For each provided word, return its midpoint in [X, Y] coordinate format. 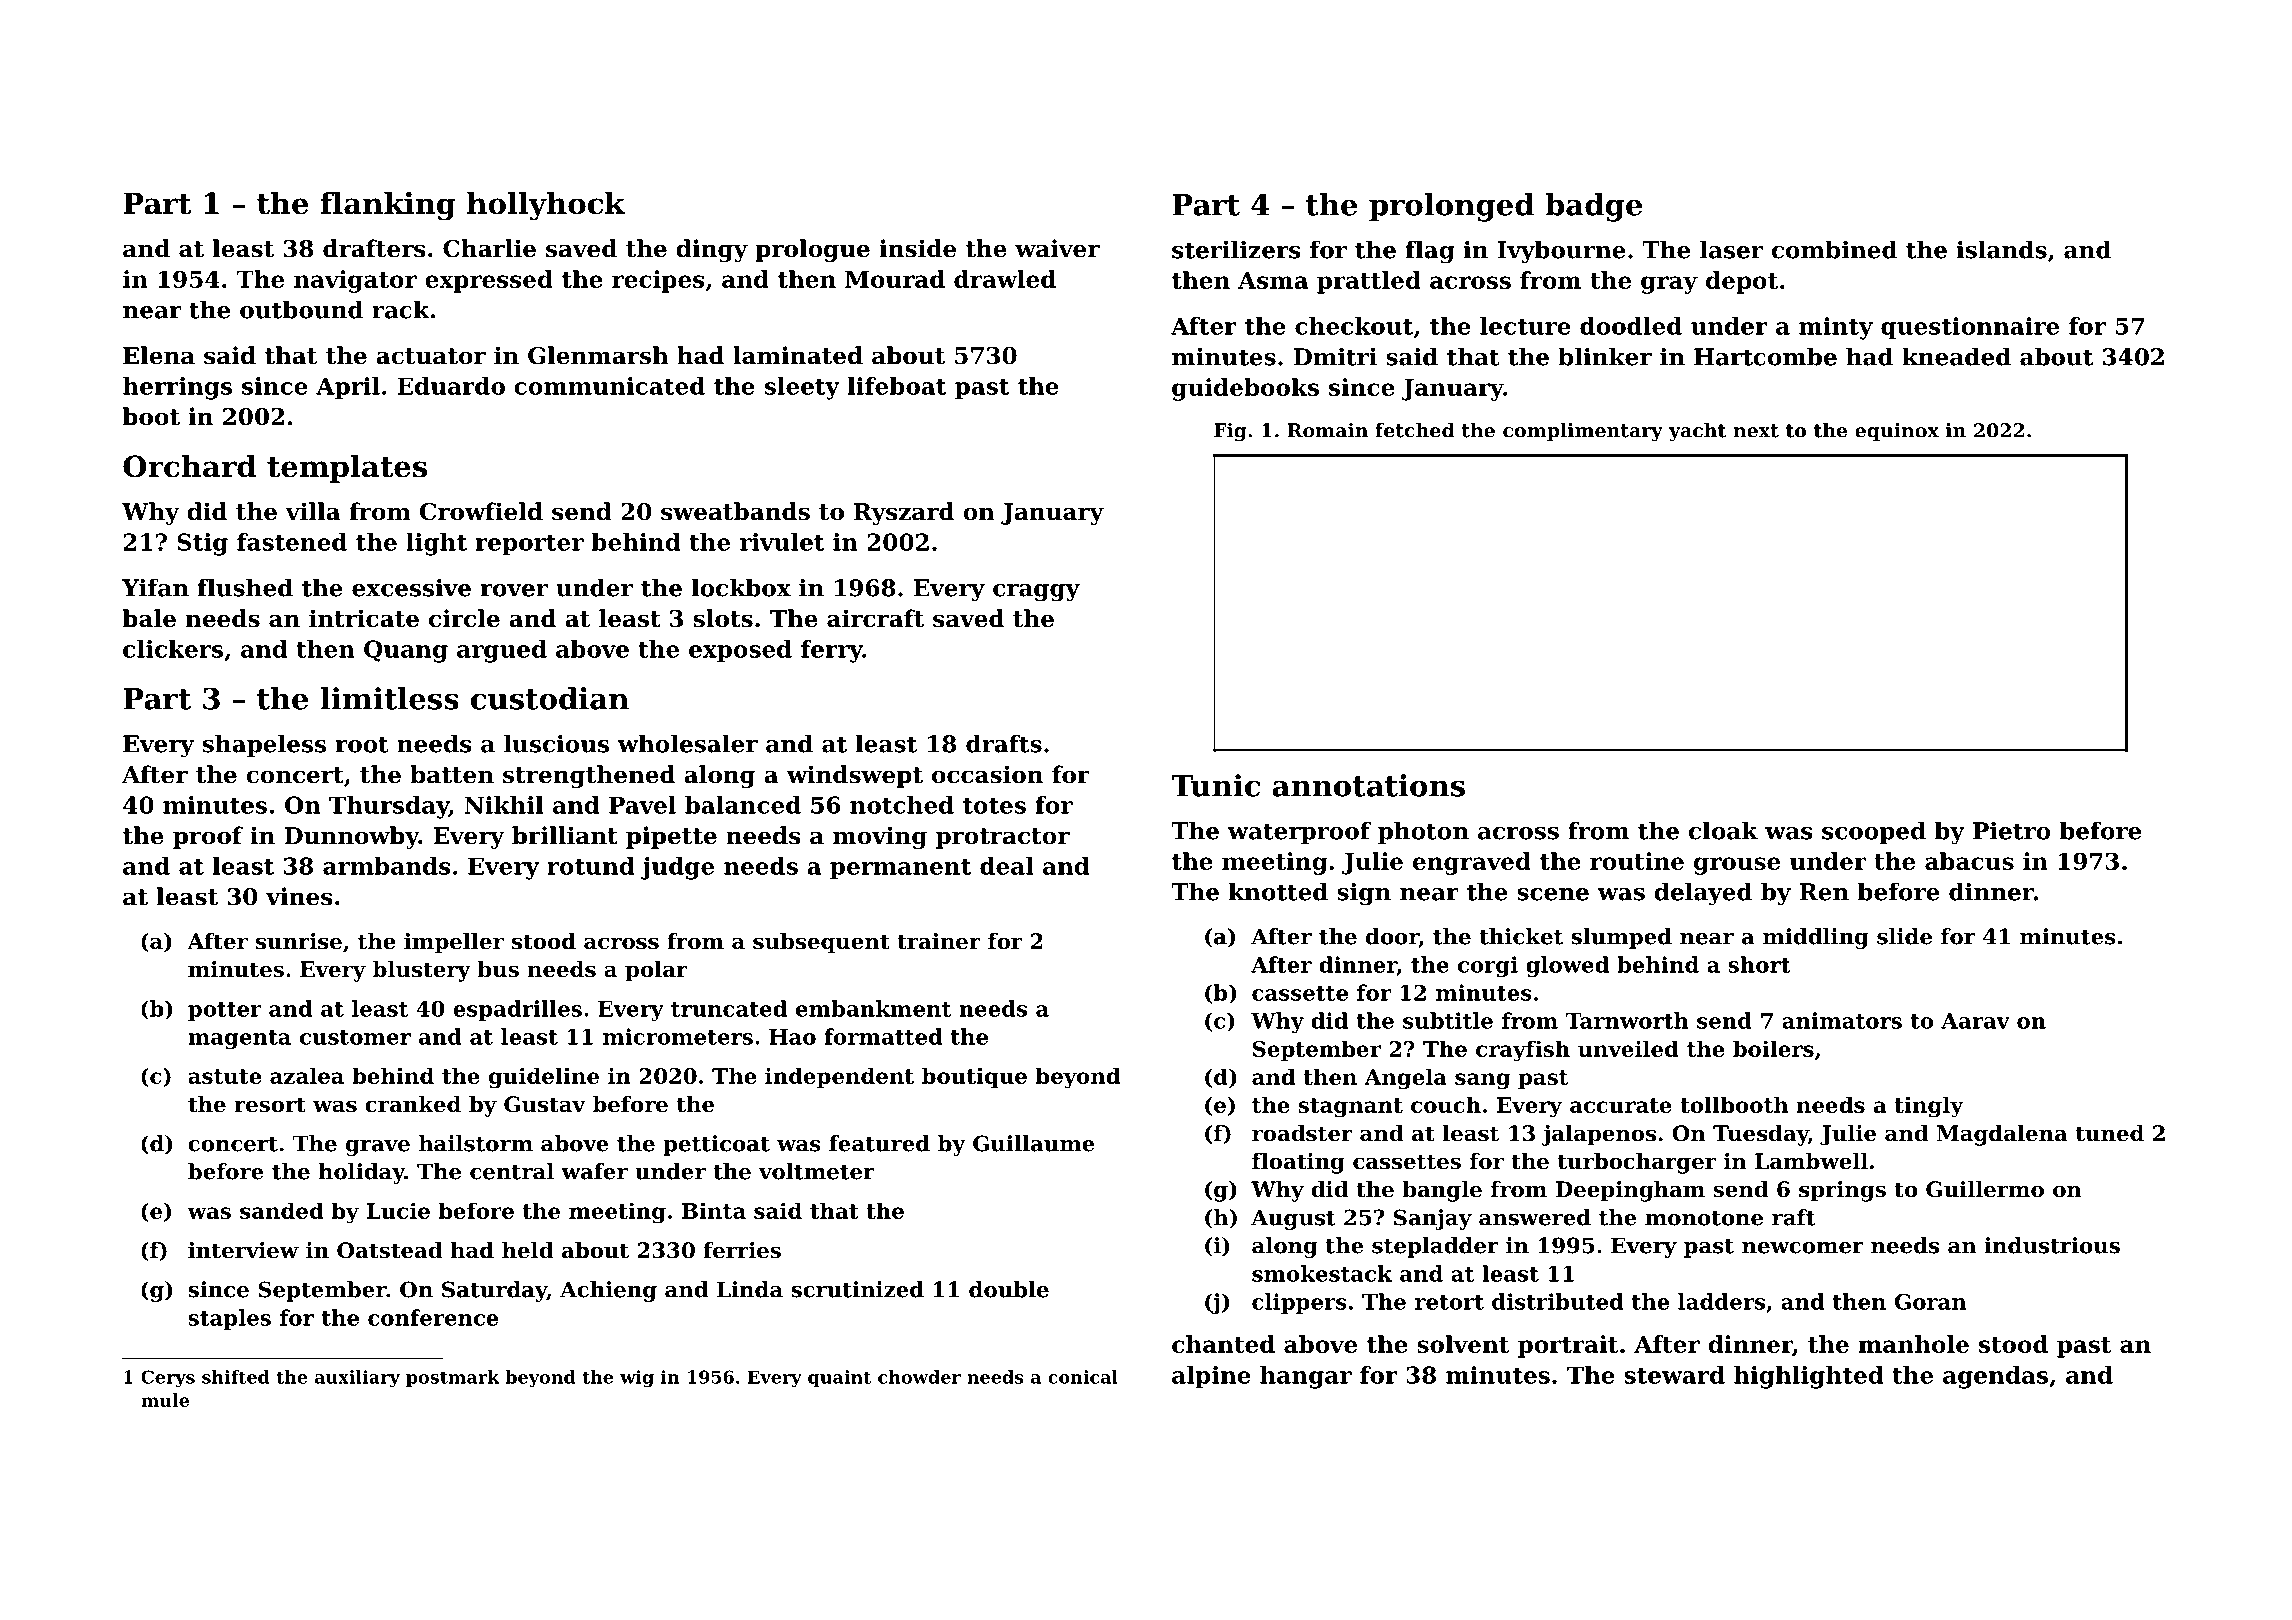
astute [224, 1076]
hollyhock [546, 206]
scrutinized [857, 1289]
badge [1593, 207]
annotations [1368, 785]
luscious [556, 743]
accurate [1621, 1105]
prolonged [1451, 207]
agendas [1995, 1377]
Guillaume [1034, 1143]
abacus [1969, 861]
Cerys [168, 1379]
